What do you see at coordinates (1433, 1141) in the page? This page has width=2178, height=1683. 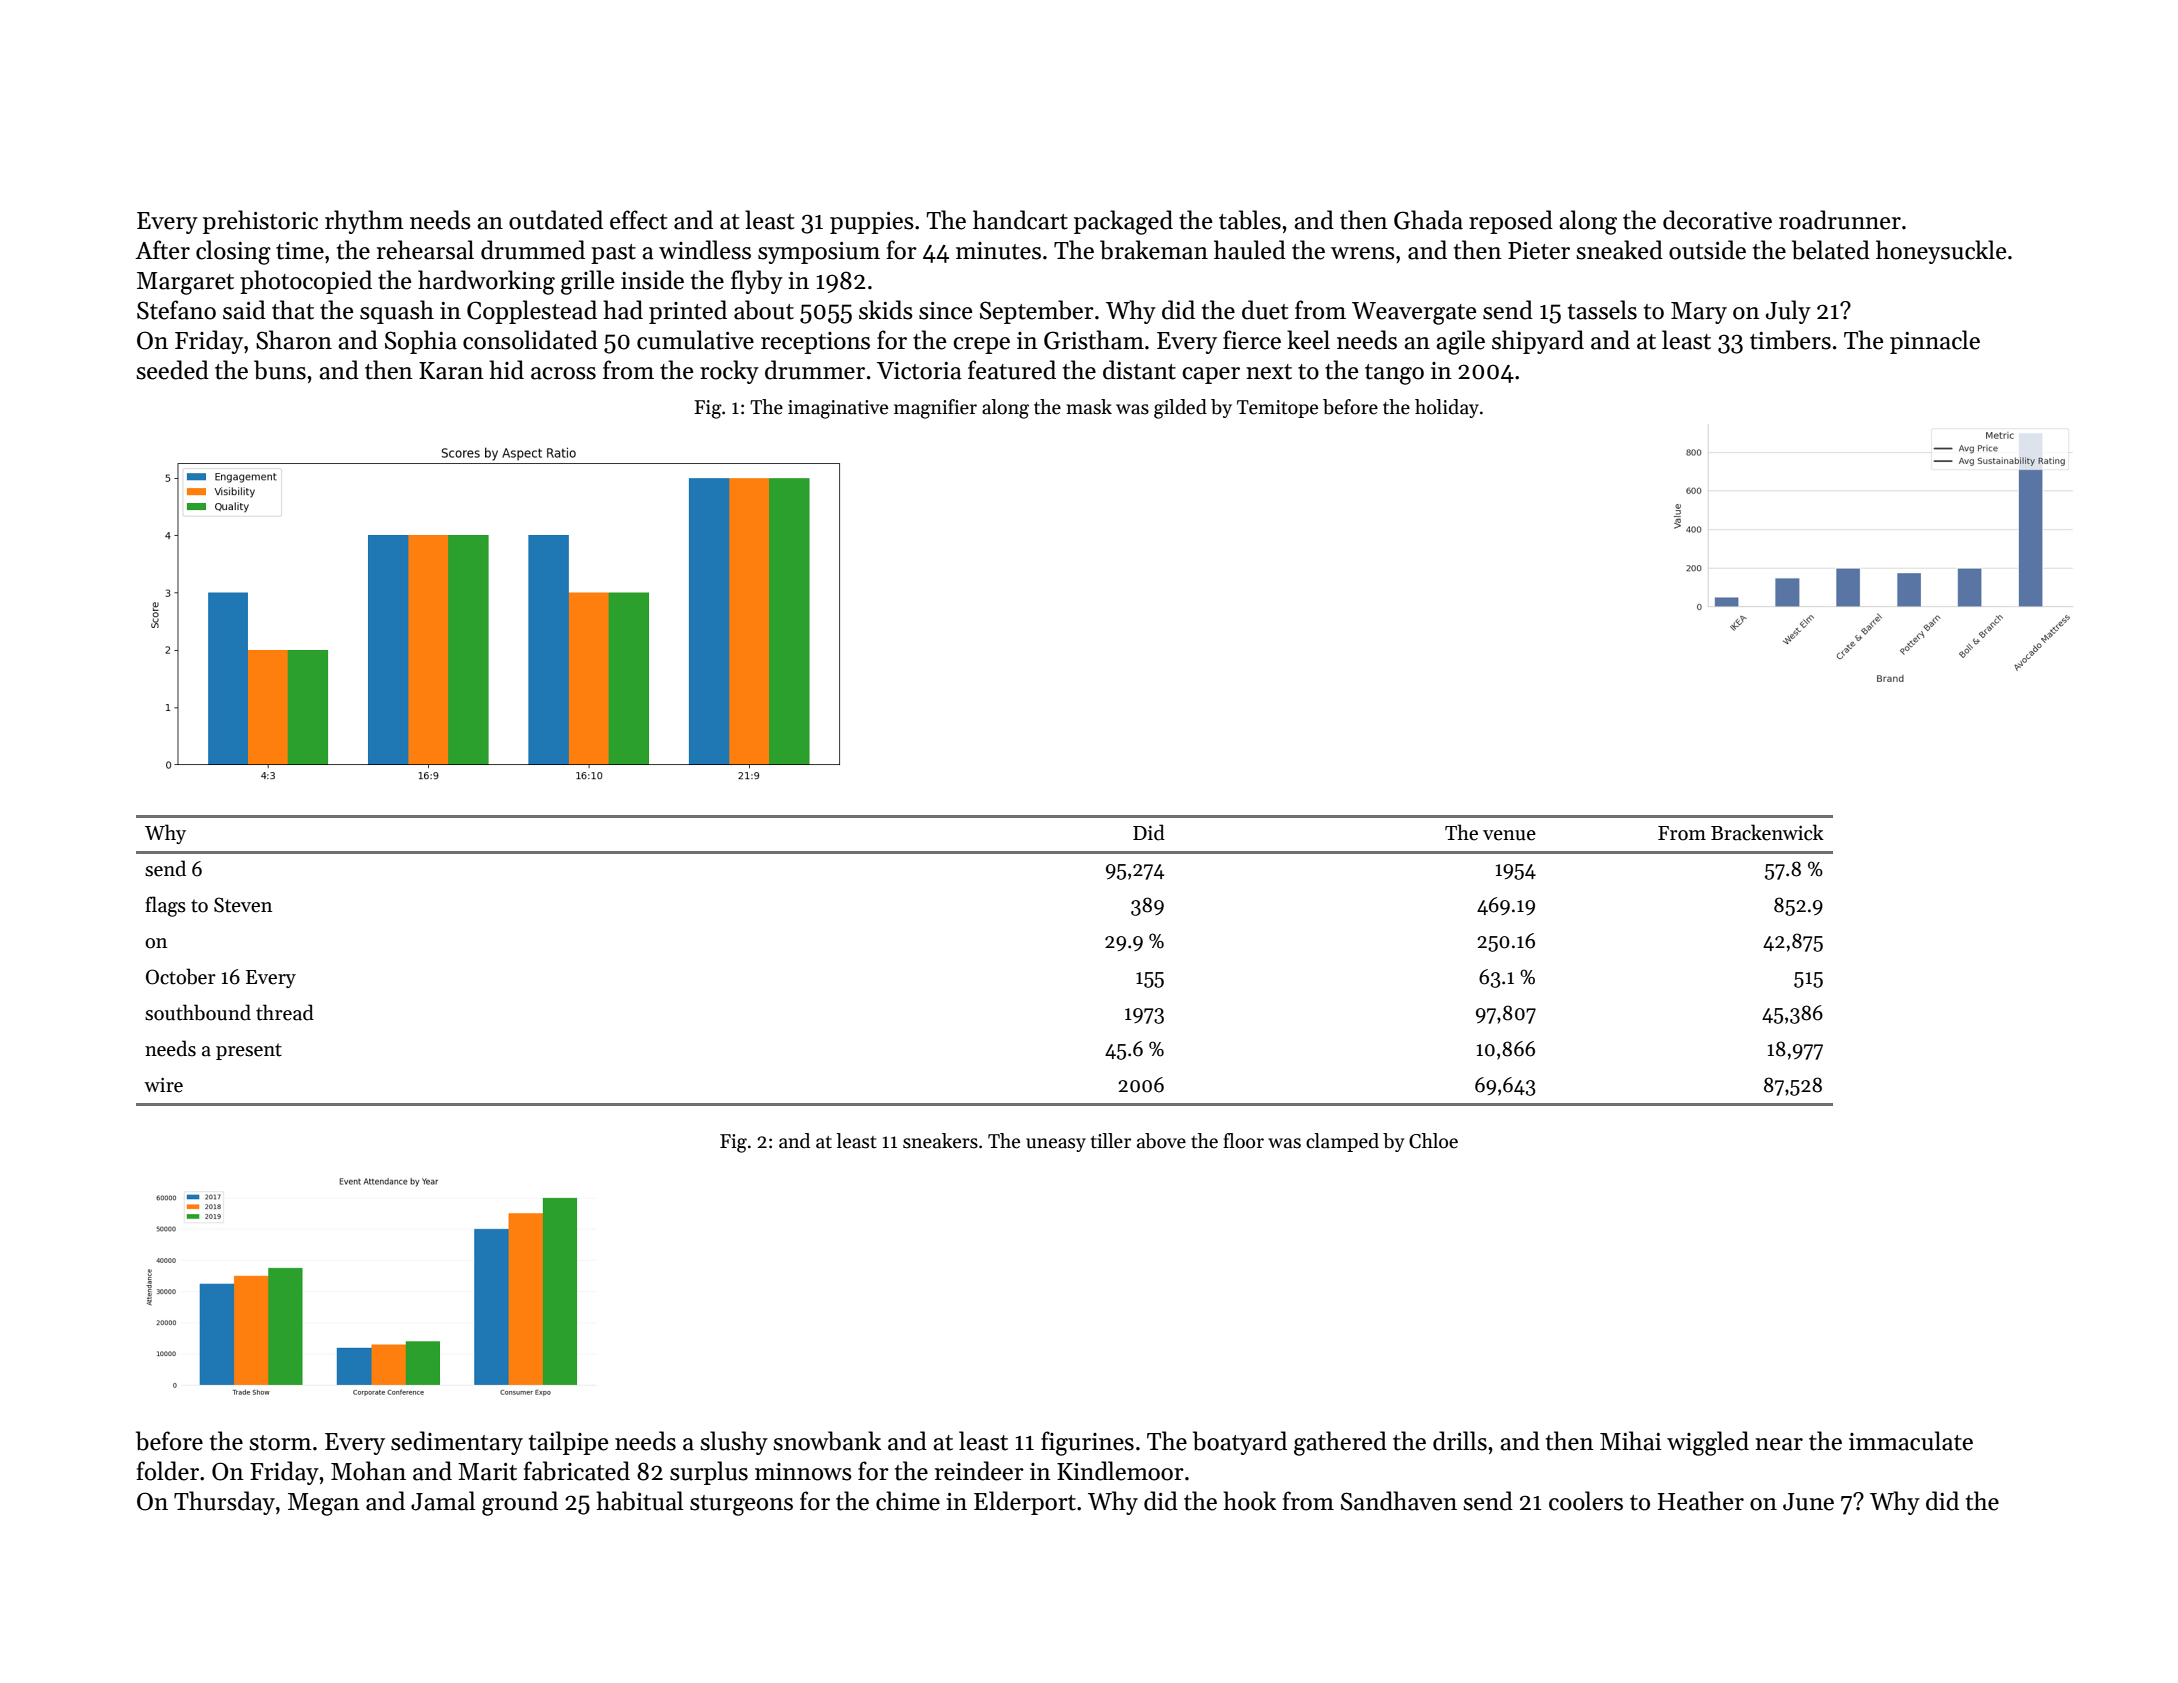 I see `Chloe` at bounding box center [1433, 1141].
